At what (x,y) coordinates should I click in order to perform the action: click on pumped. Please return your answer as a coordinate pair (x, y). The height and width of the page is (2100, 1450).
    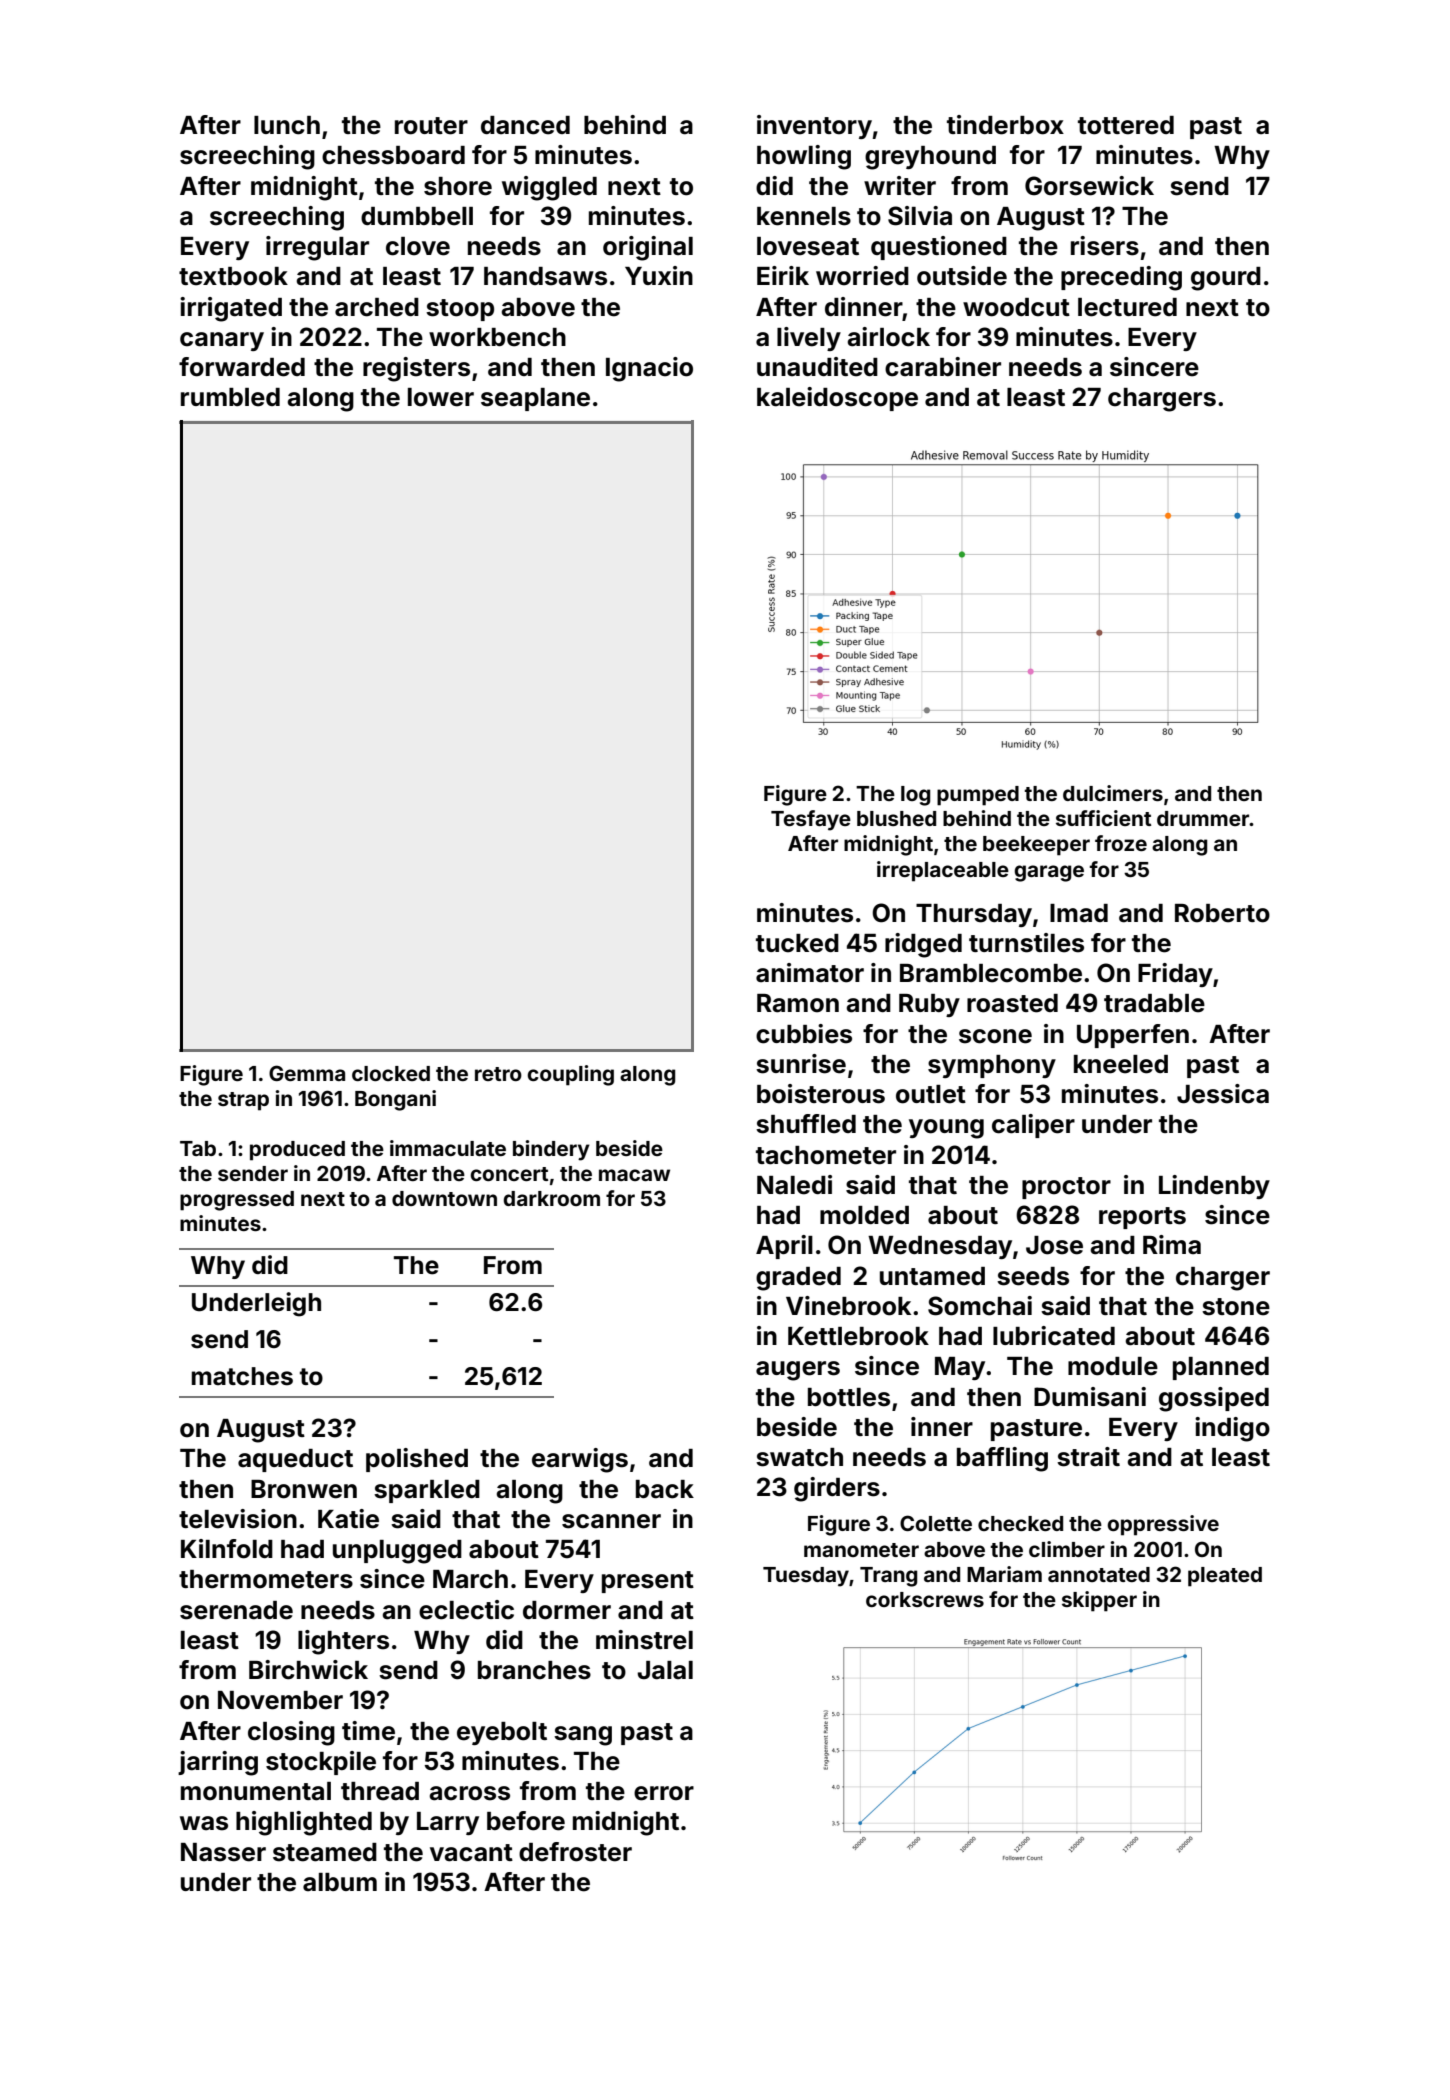
    Looking at the image, I should click on (978, 796).
